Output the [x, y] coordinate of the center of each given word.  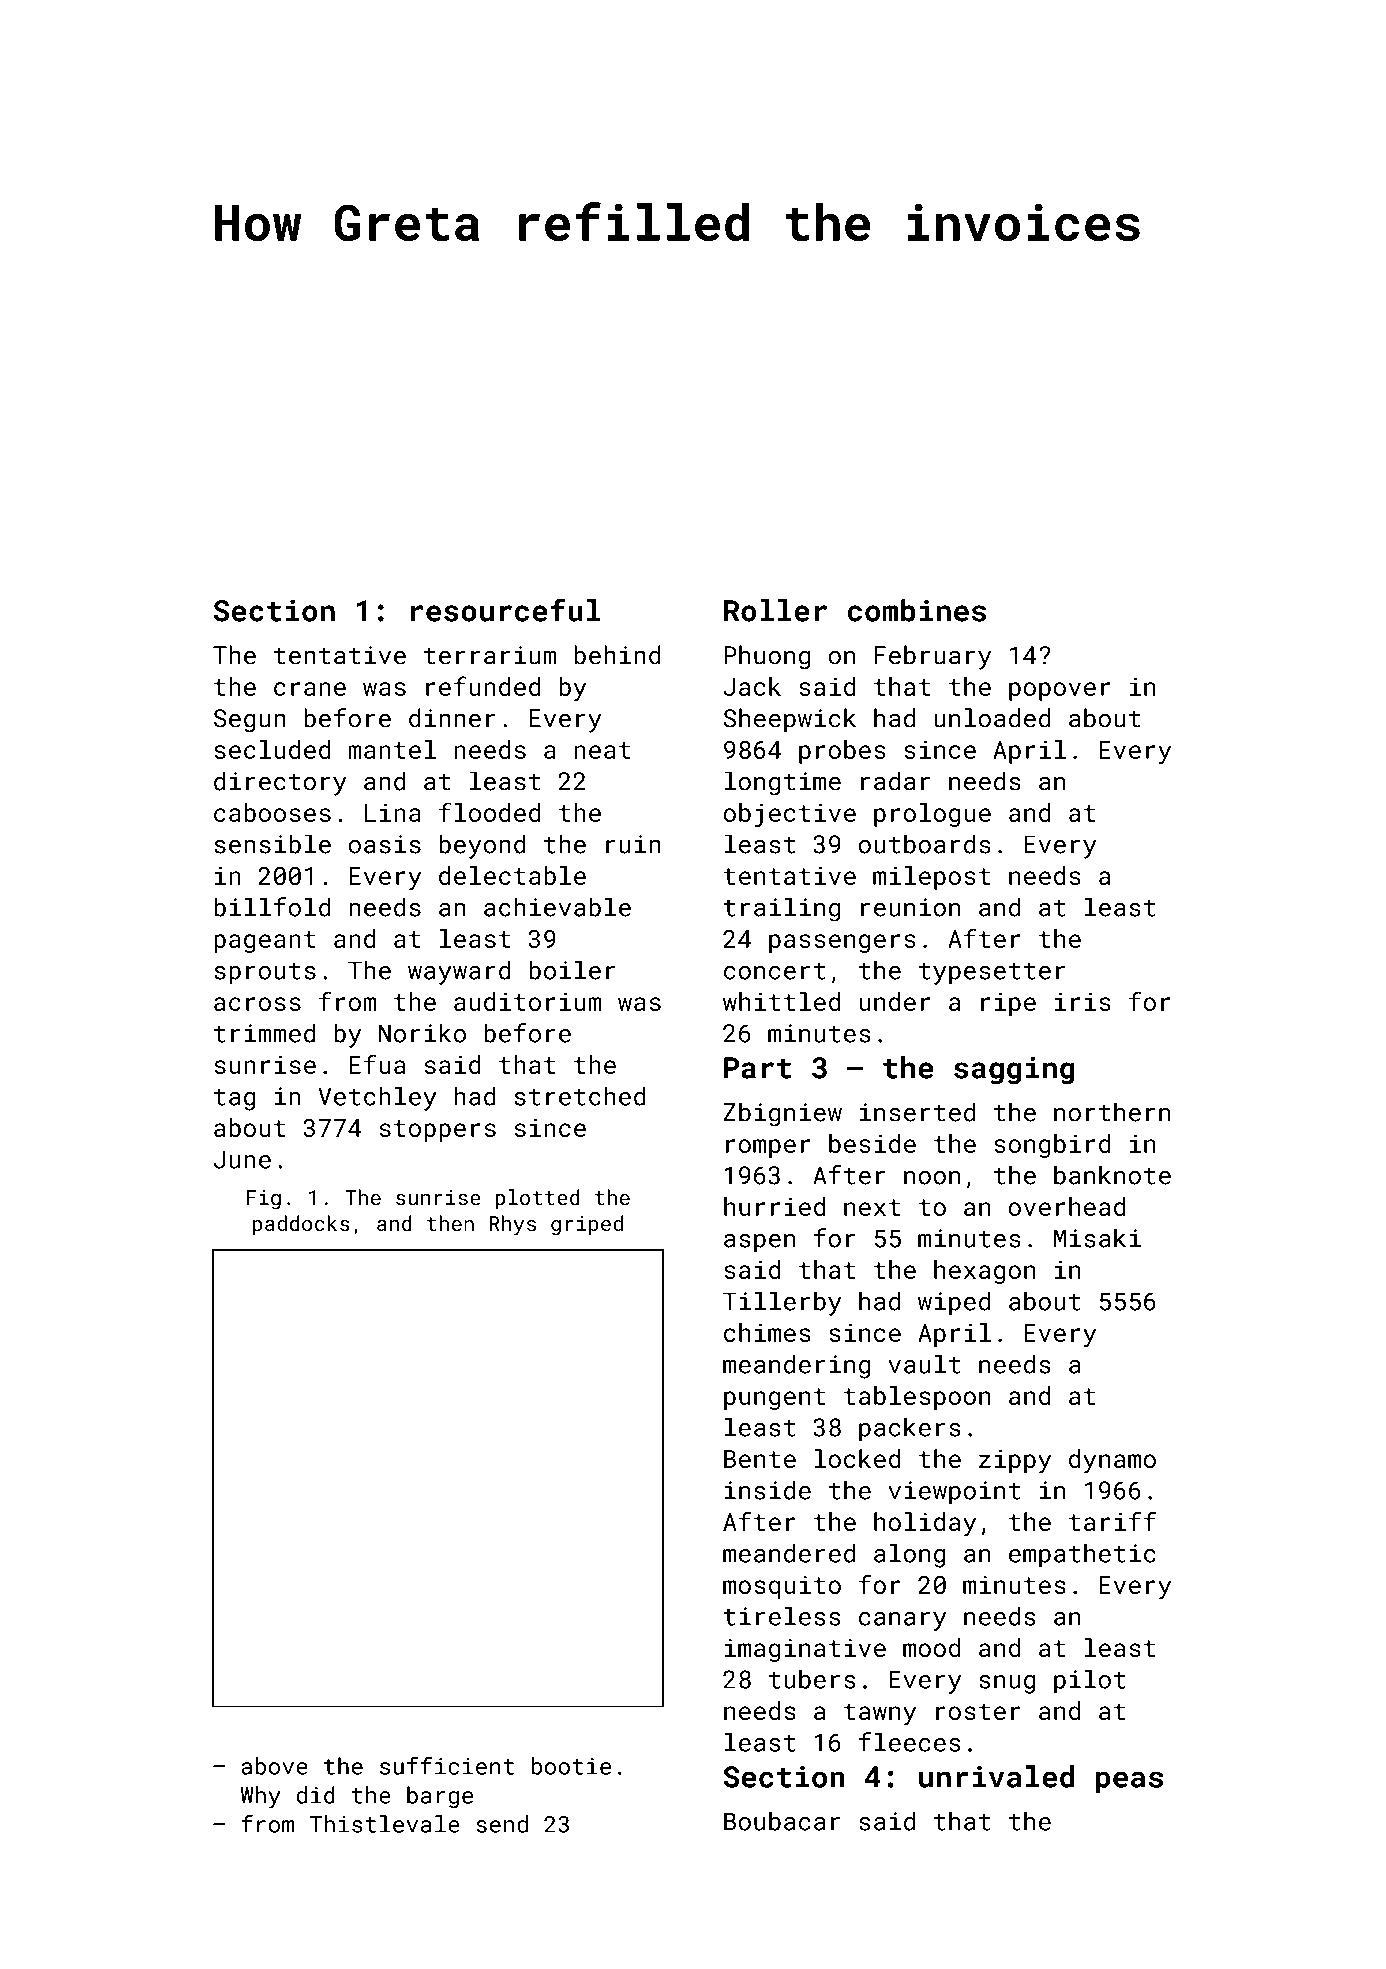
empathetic [1082, 1555]
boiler [572, 970]
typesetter [992, 974]
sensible [272, 844]
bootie [571, 1766]
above [275, 1766]
